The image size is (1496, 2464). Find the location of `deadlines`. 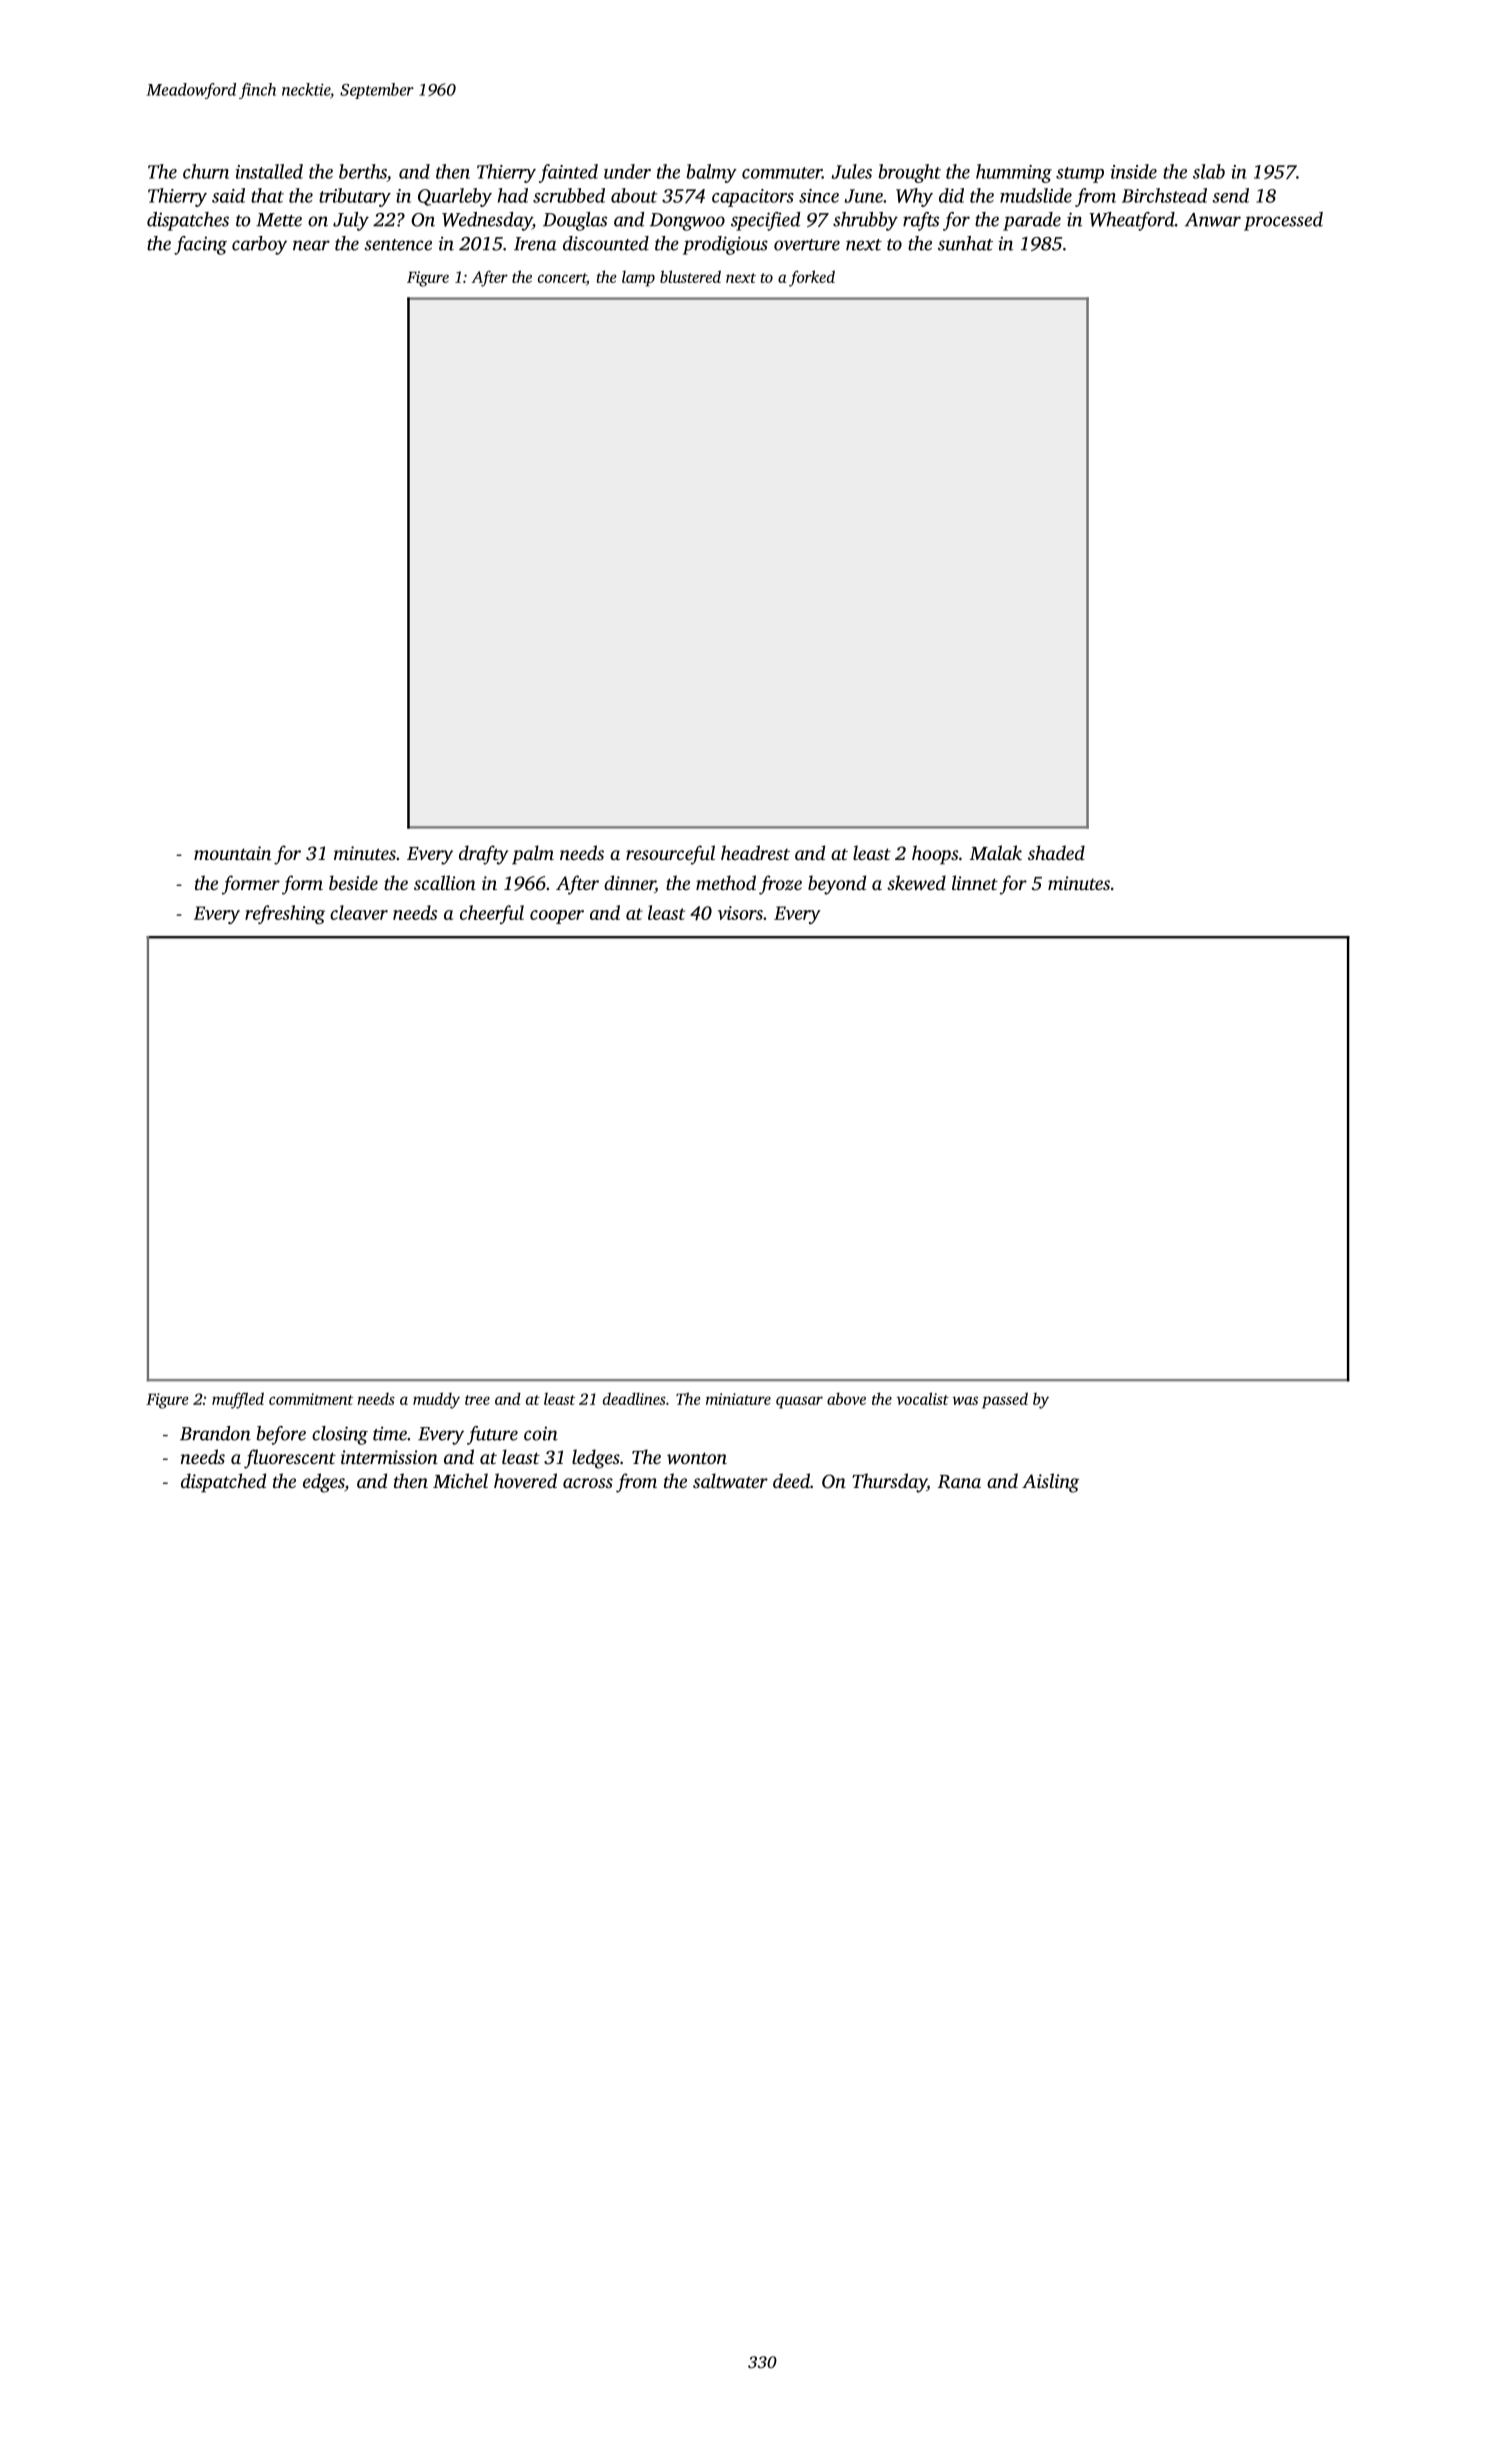

deadlines is located at coordinates (634, 1398).
